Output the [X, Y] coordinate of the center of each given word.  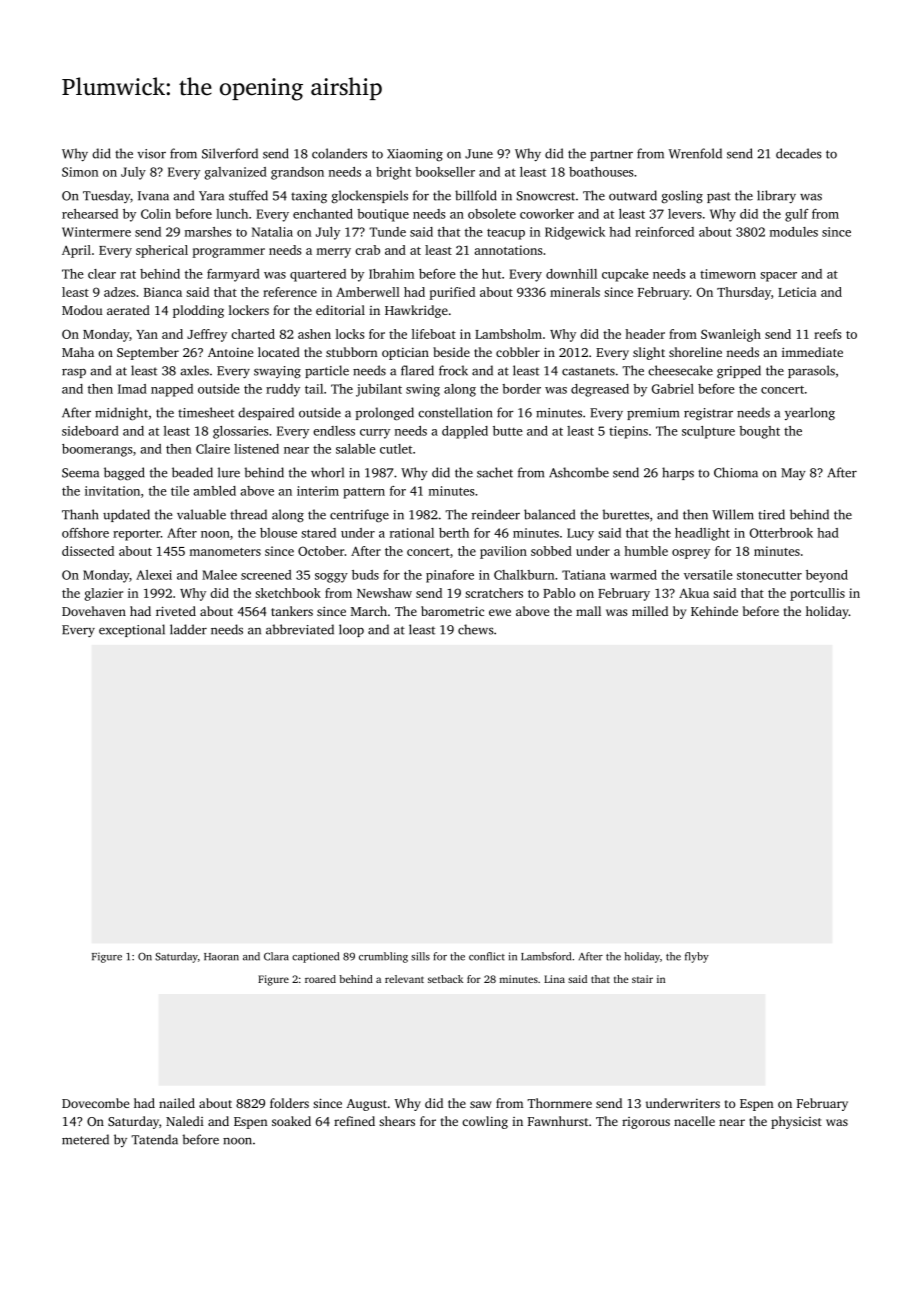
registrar [708, 414]
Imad [132, 389]
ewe [500, 612]
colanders [339, 153]
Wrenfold [695, 153]
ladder [188, 629]
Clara [276, 956]
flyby [697, 957]
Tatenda [154, 1139]
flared [417, 370]
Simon [80, 172]
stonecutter [769, 575]
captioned [315, 957]
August [366, 1105]
